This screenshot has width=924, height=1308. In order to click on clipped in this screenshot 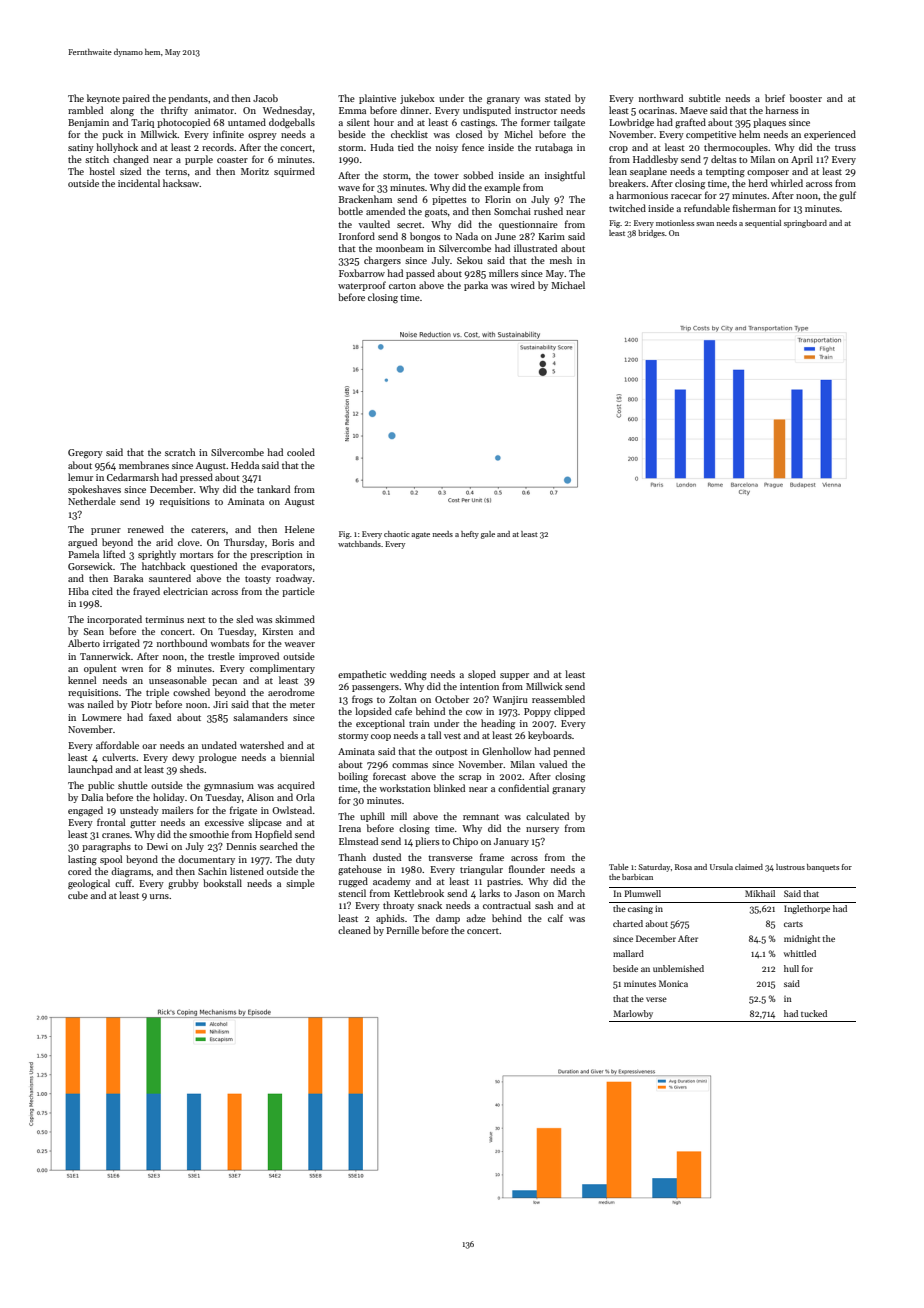, I will do `click(569, 712)`.
